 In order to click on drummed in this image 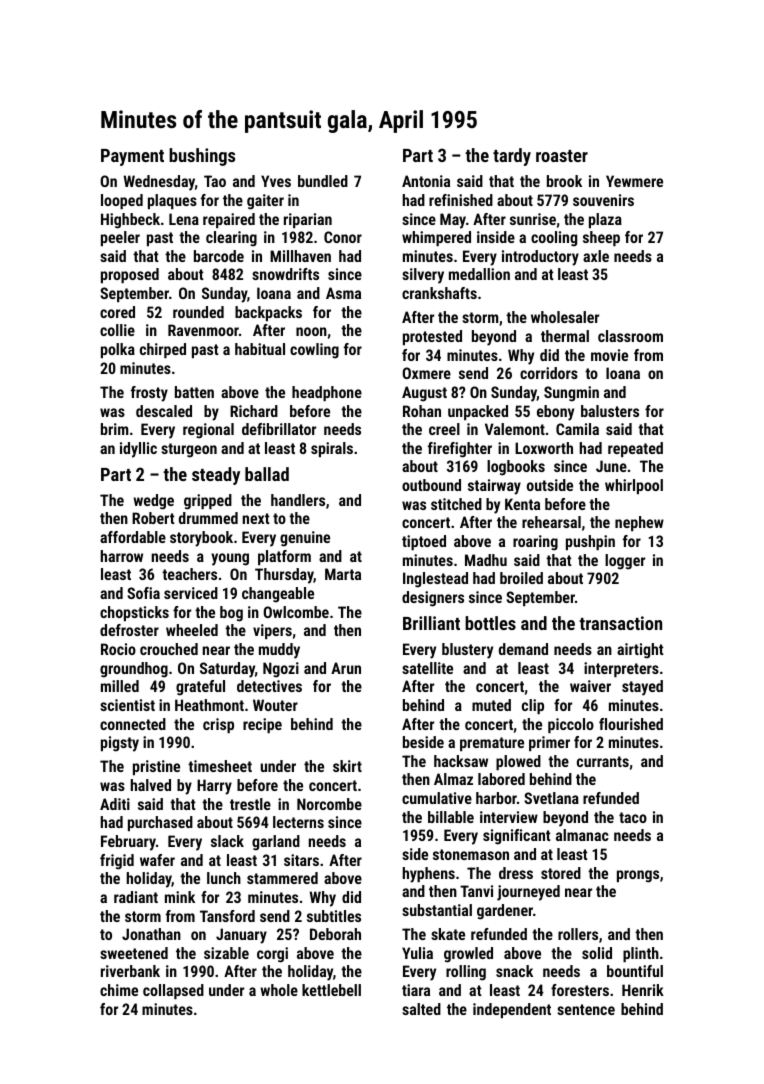, I will do `click(208, 518)`.
